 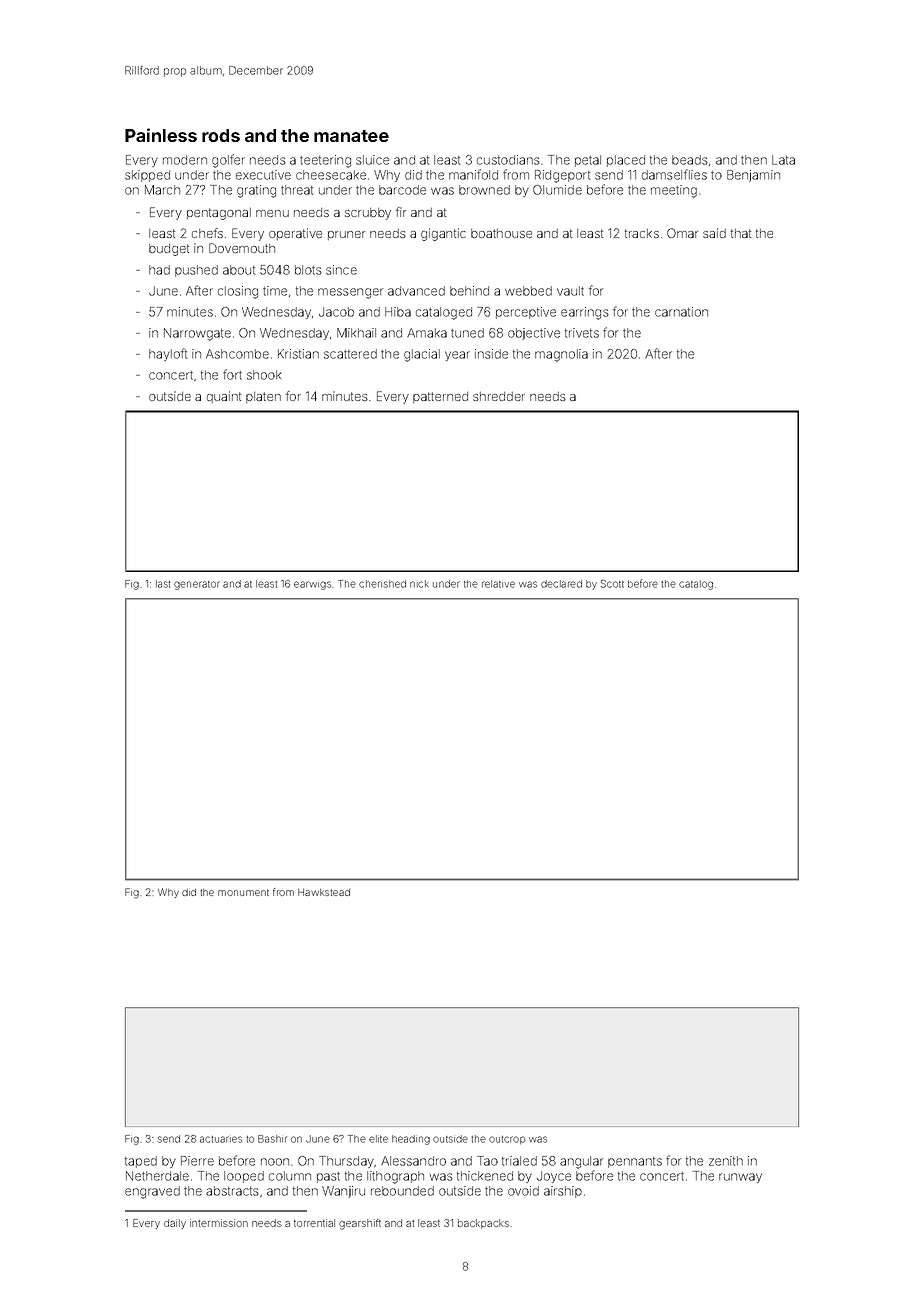 What do you see at coordinates (242, 248) in the document?
I see `Dovemouth` at bounding box center [242, 248].
